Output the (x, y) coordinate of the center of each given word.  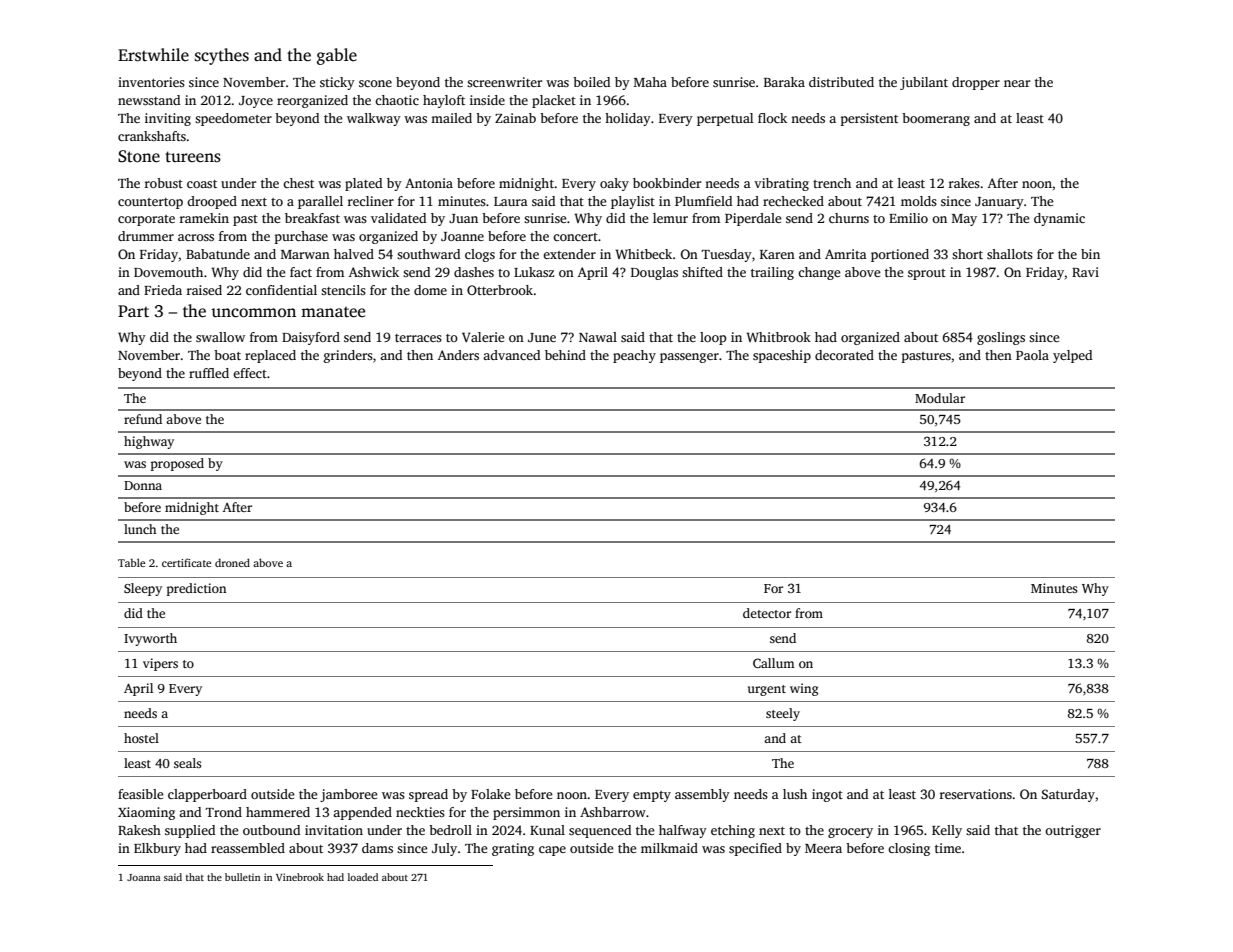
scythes (222, 56)
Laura (511, 201)
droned (232, 562)
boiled (591, 82)
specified (755, 849)
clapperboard (207, 795)
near (1017, 83)
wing (804, 689)
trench (832, 183)
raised (204, 290)
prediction (196, 589)
